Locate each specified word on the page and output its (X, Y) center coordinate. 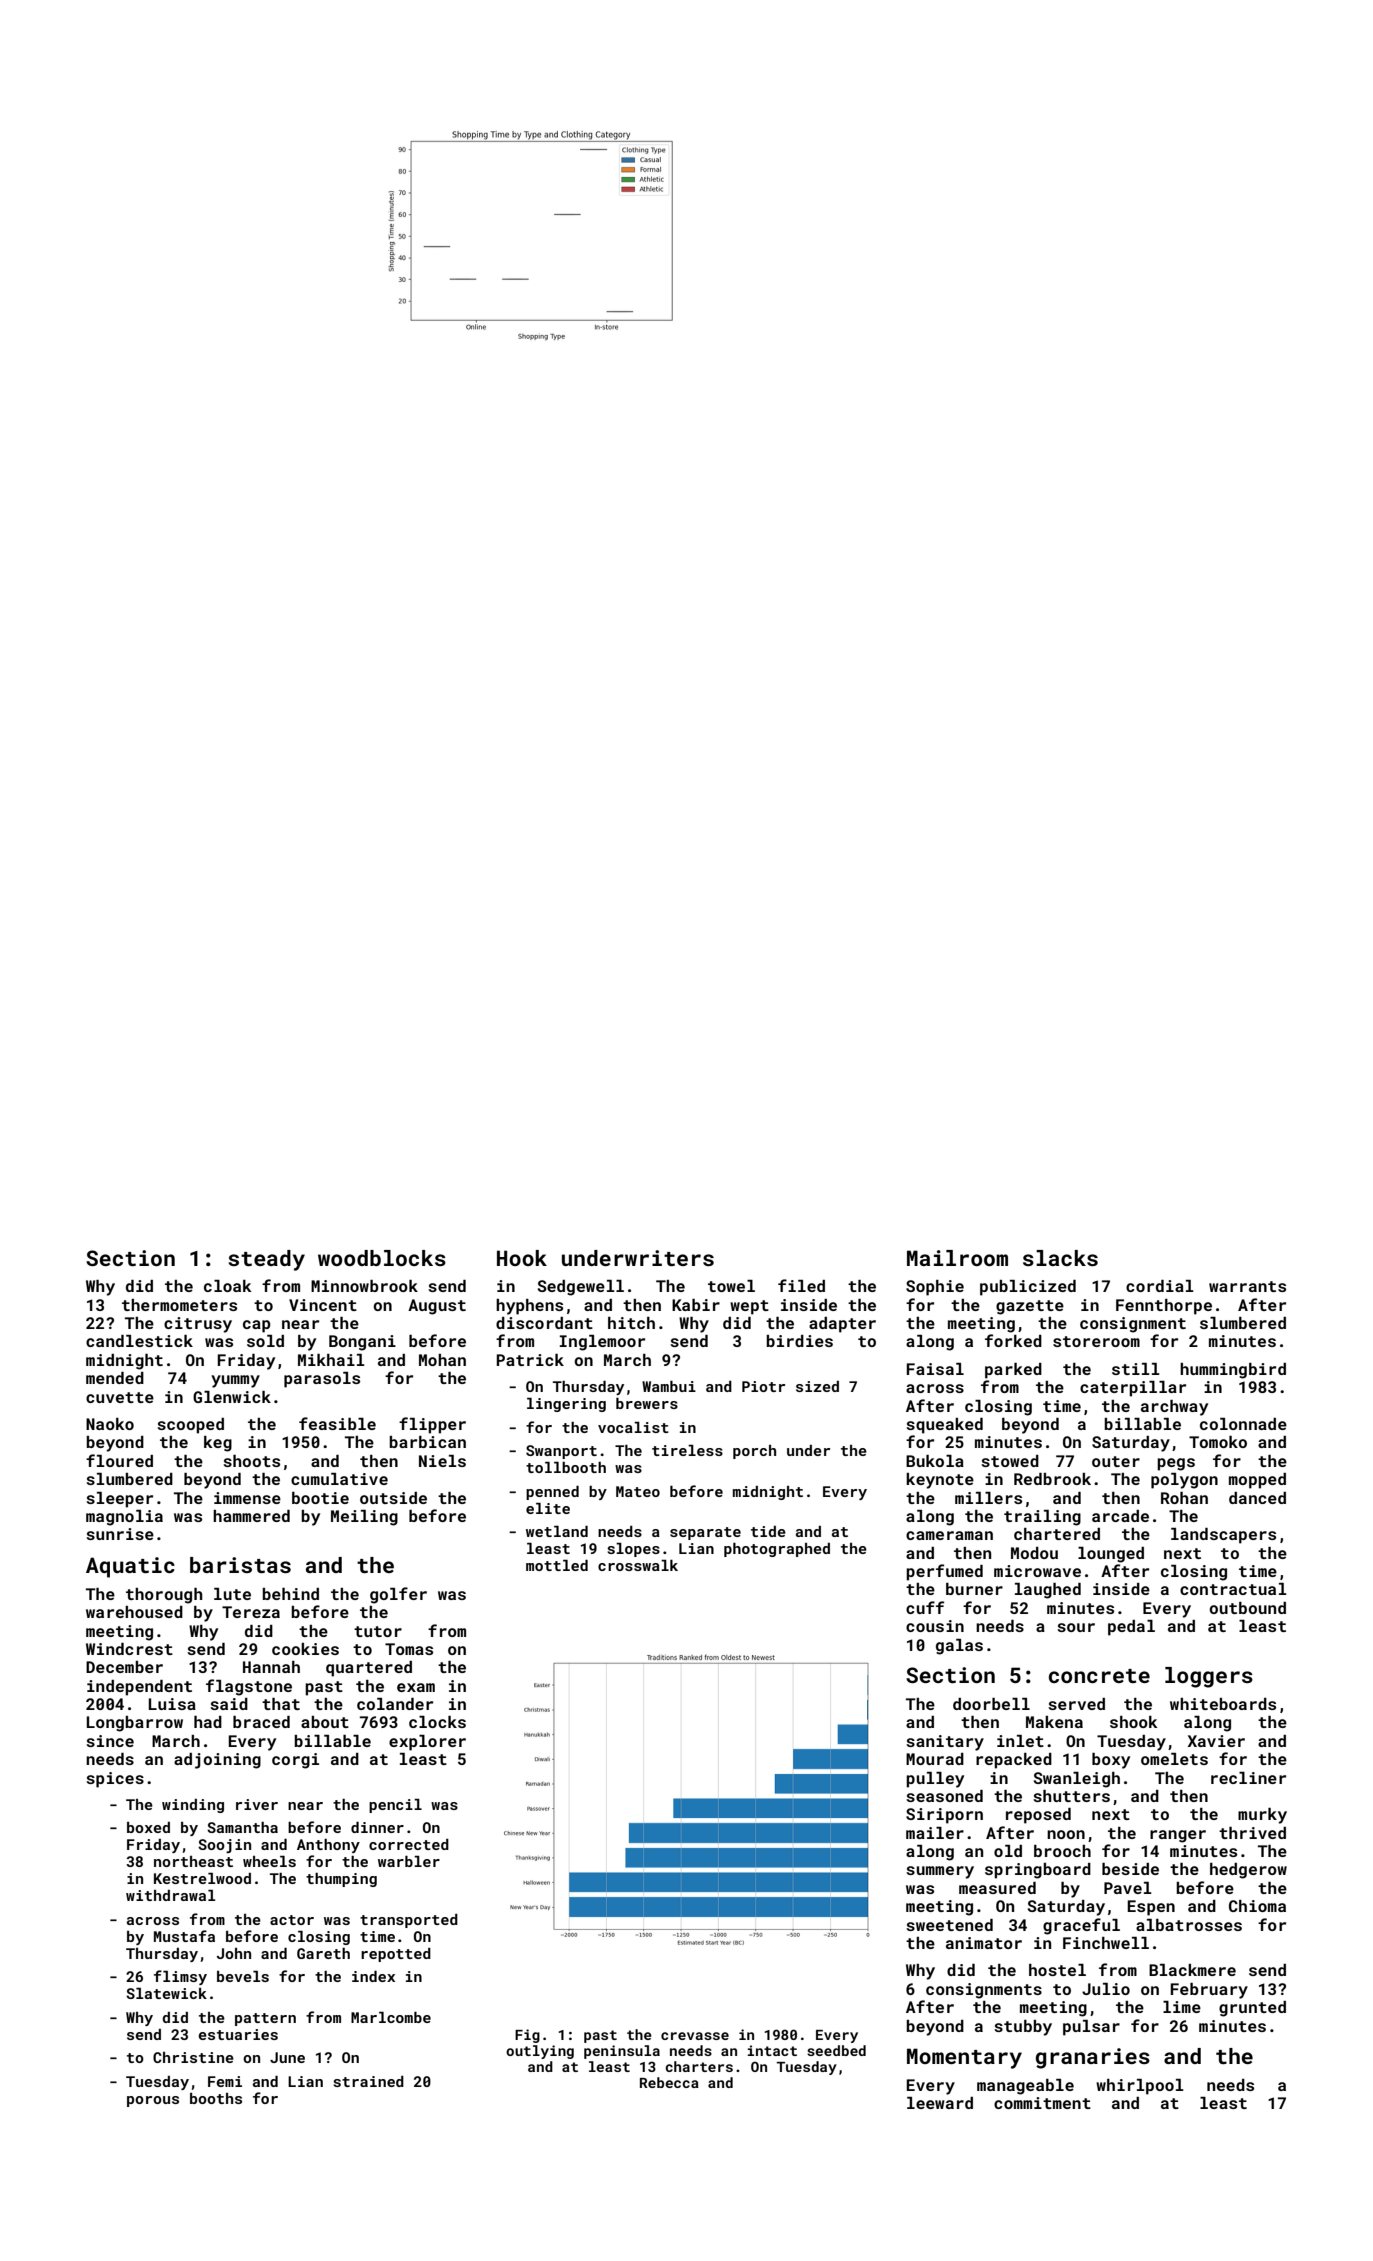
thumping (341, 1880)
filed (801, 1285)
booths (216, 2098)
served (1076, 1704)
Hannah (271, 1667)
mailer (935, 1833)
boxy (1111, 1761)
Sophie (935, 1288)
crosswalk (638, 1565)
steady (266, 1260)
